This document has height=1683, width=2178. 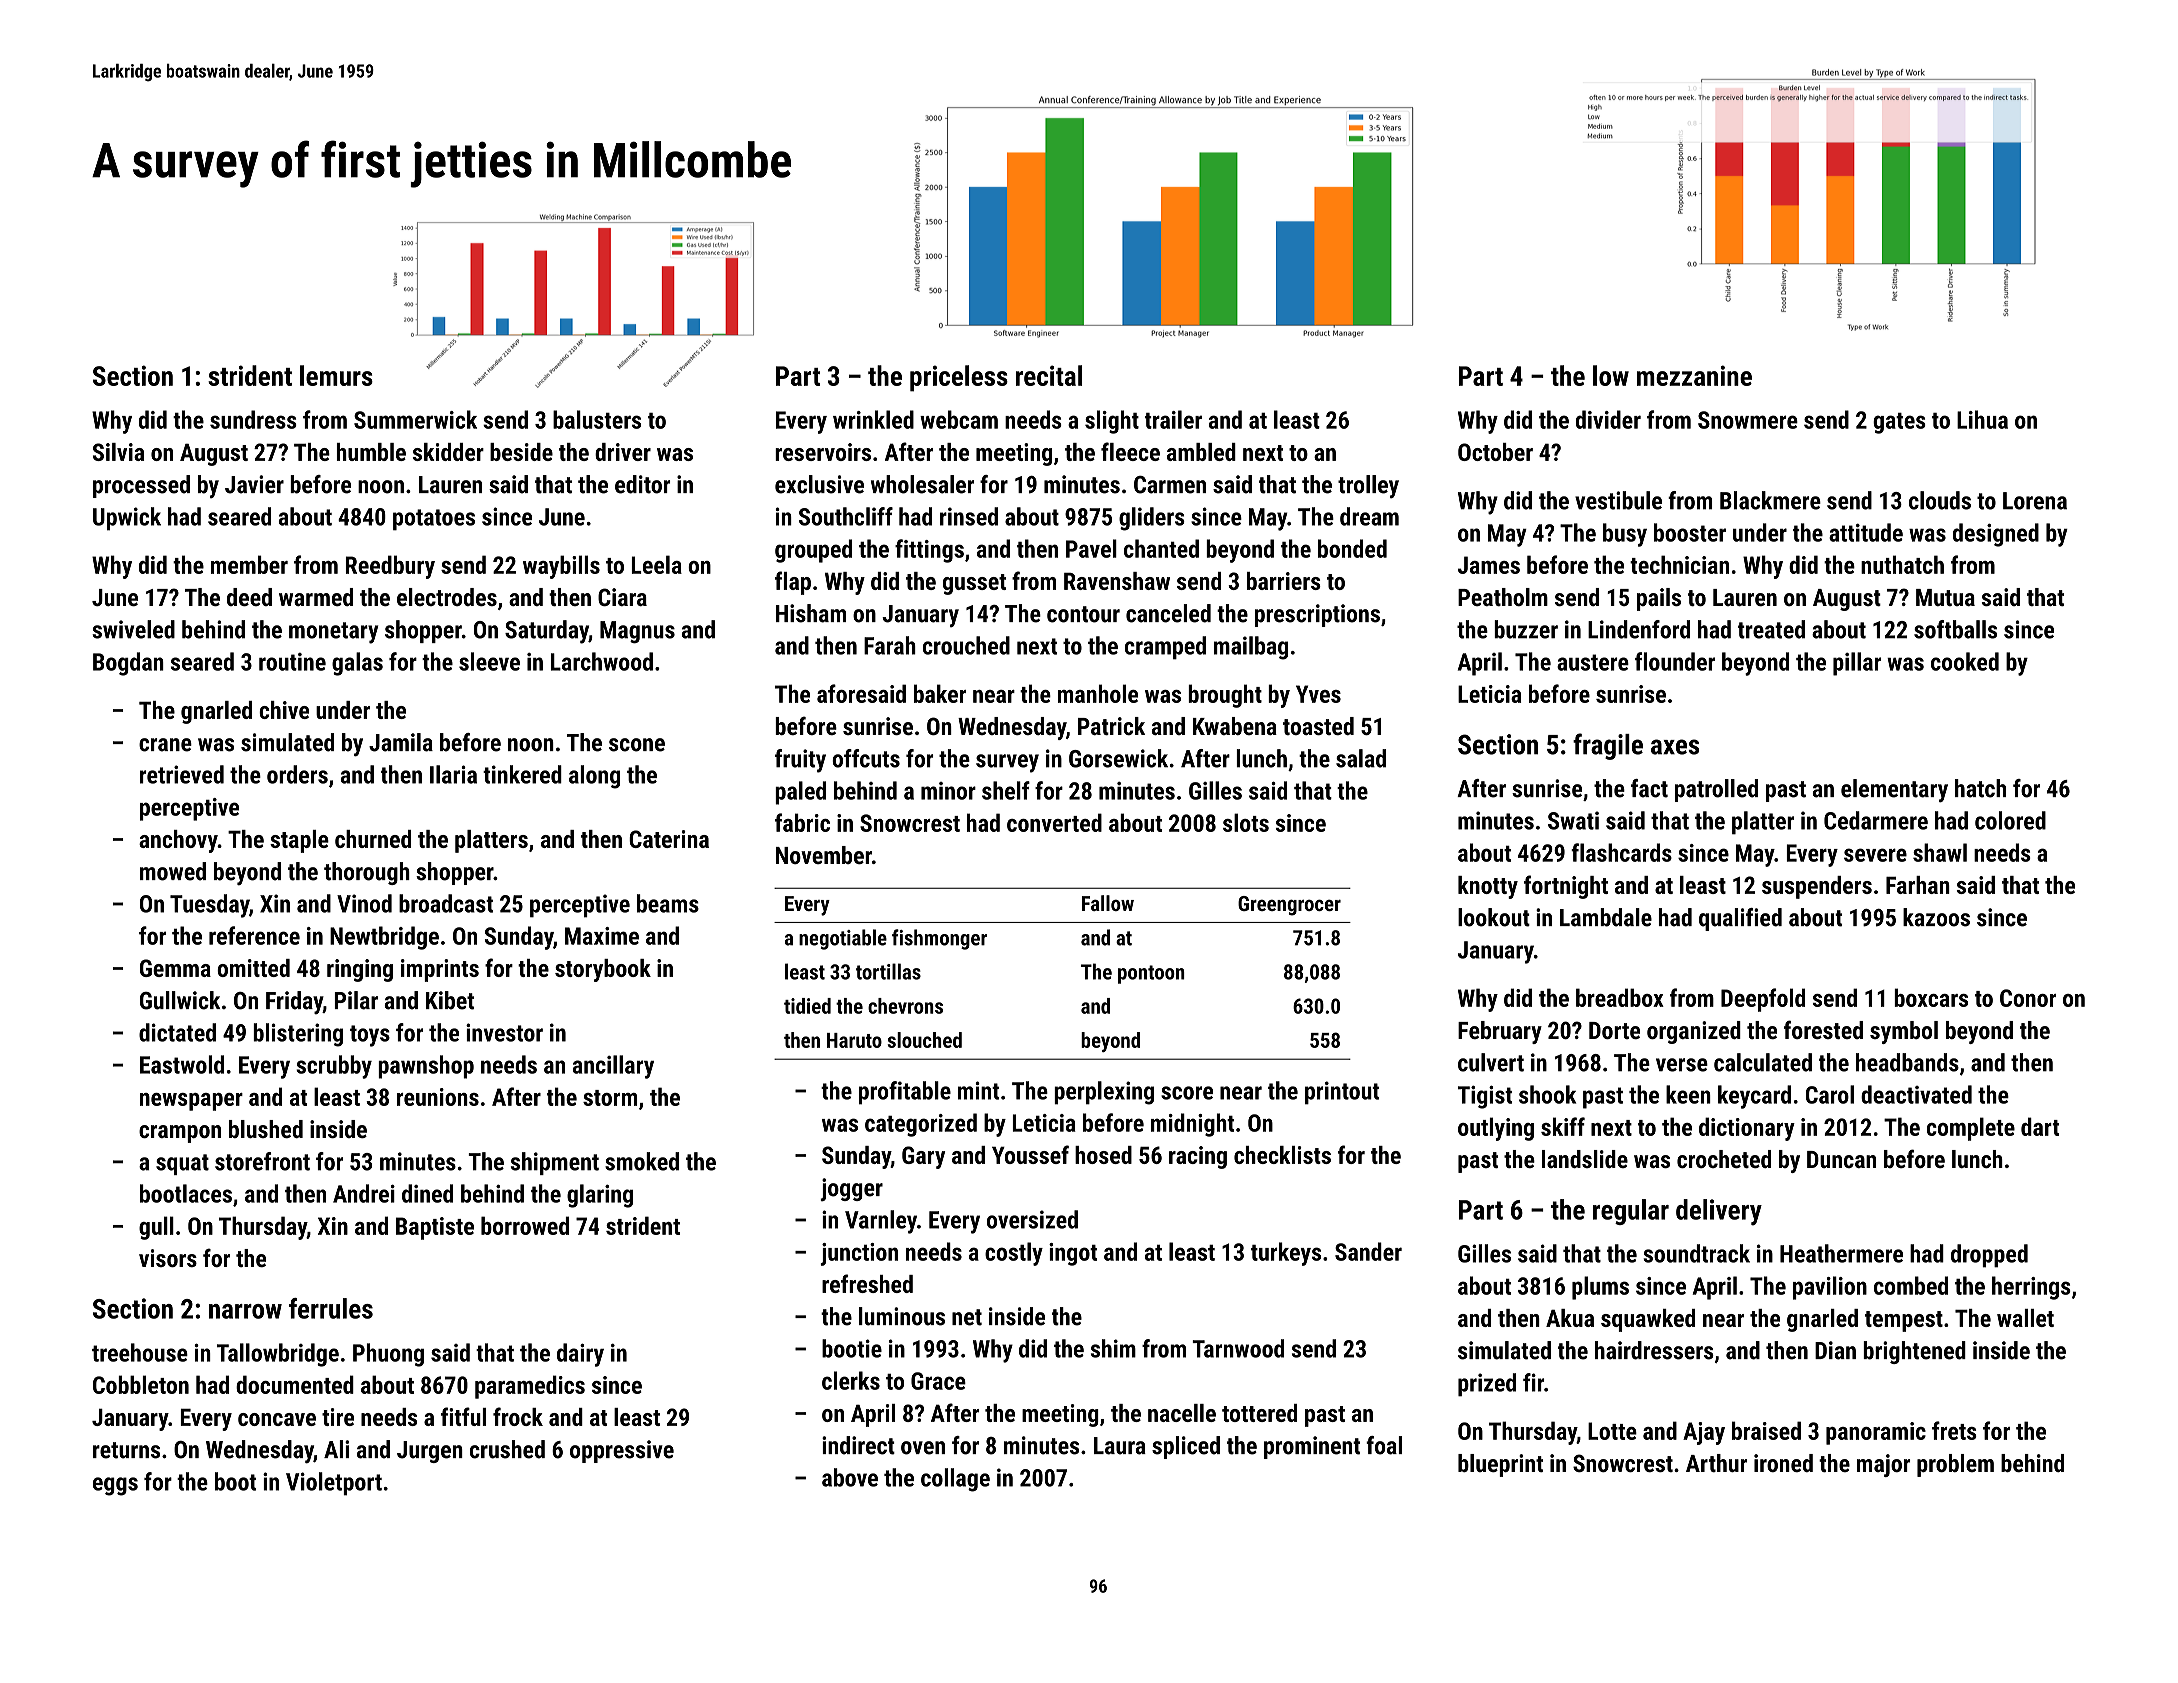 I want to click on Jamila, so click(x=401, y=742).
